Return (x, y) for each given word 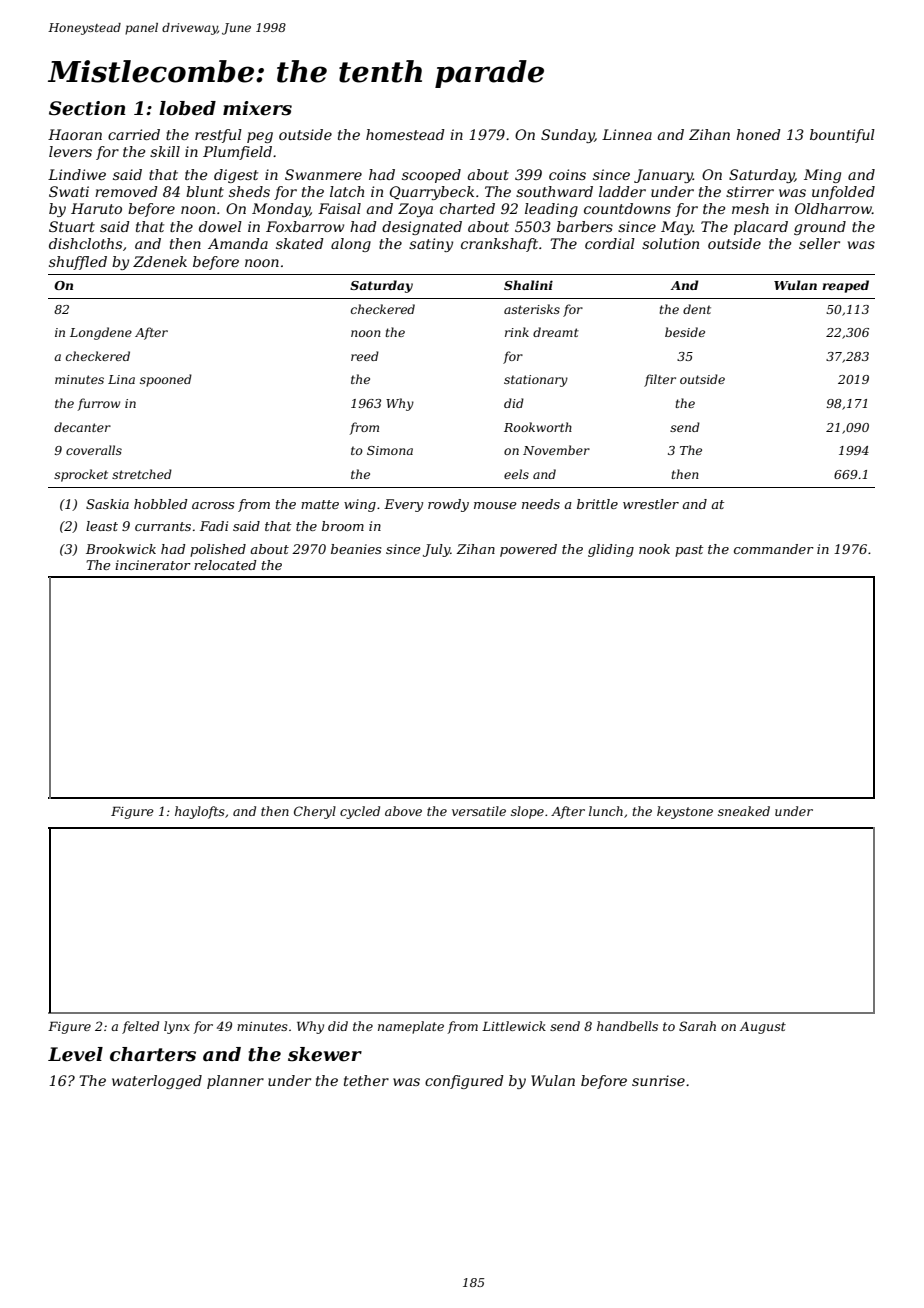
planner (235, 1082)
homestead (405, 134)
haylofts (200, 812)
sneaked (744, 811)
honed (758, 134)
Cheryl (315, 812)
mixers (257, 108)
